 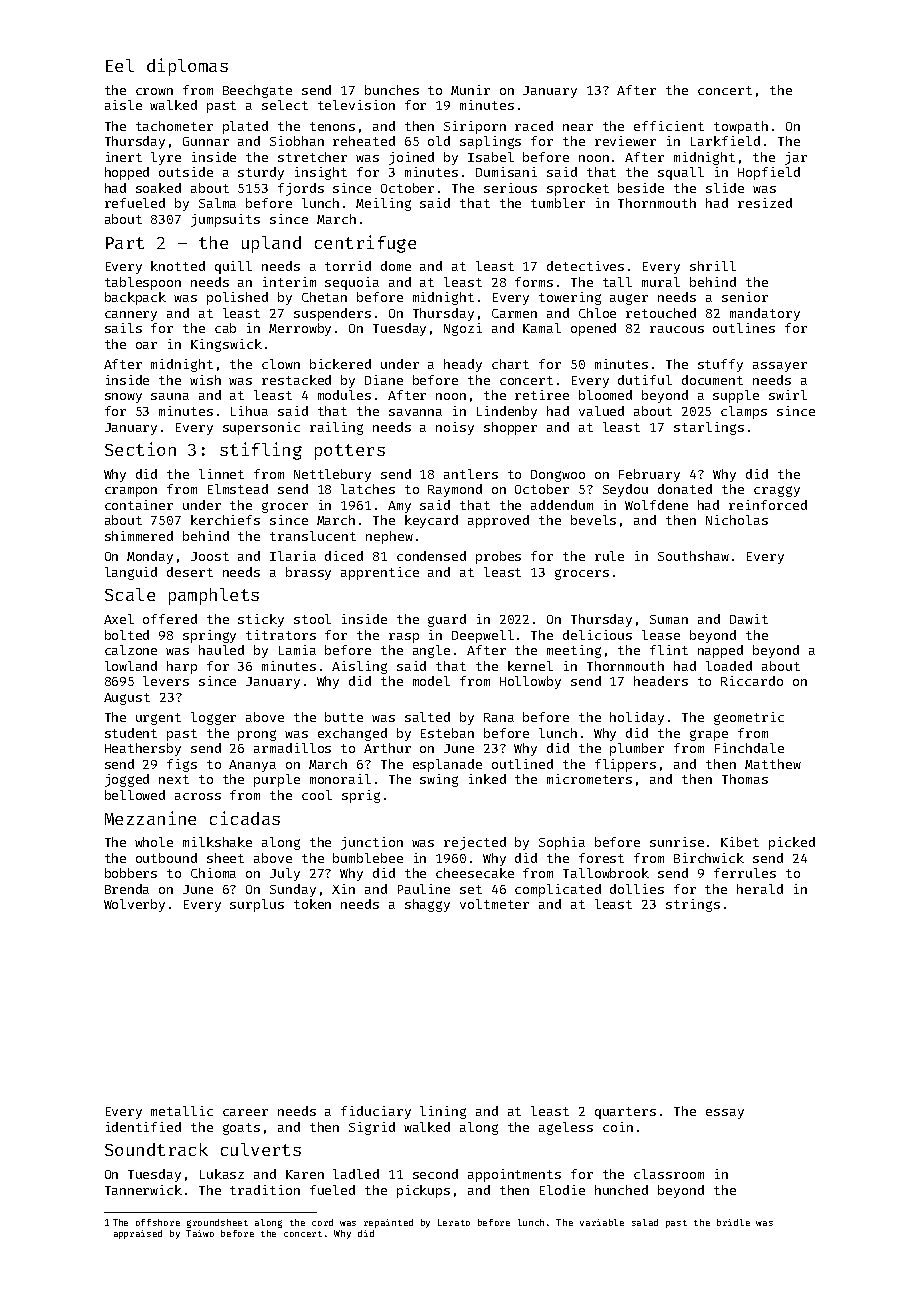 I want to click on shimmered, so click(x=139, y=536).
